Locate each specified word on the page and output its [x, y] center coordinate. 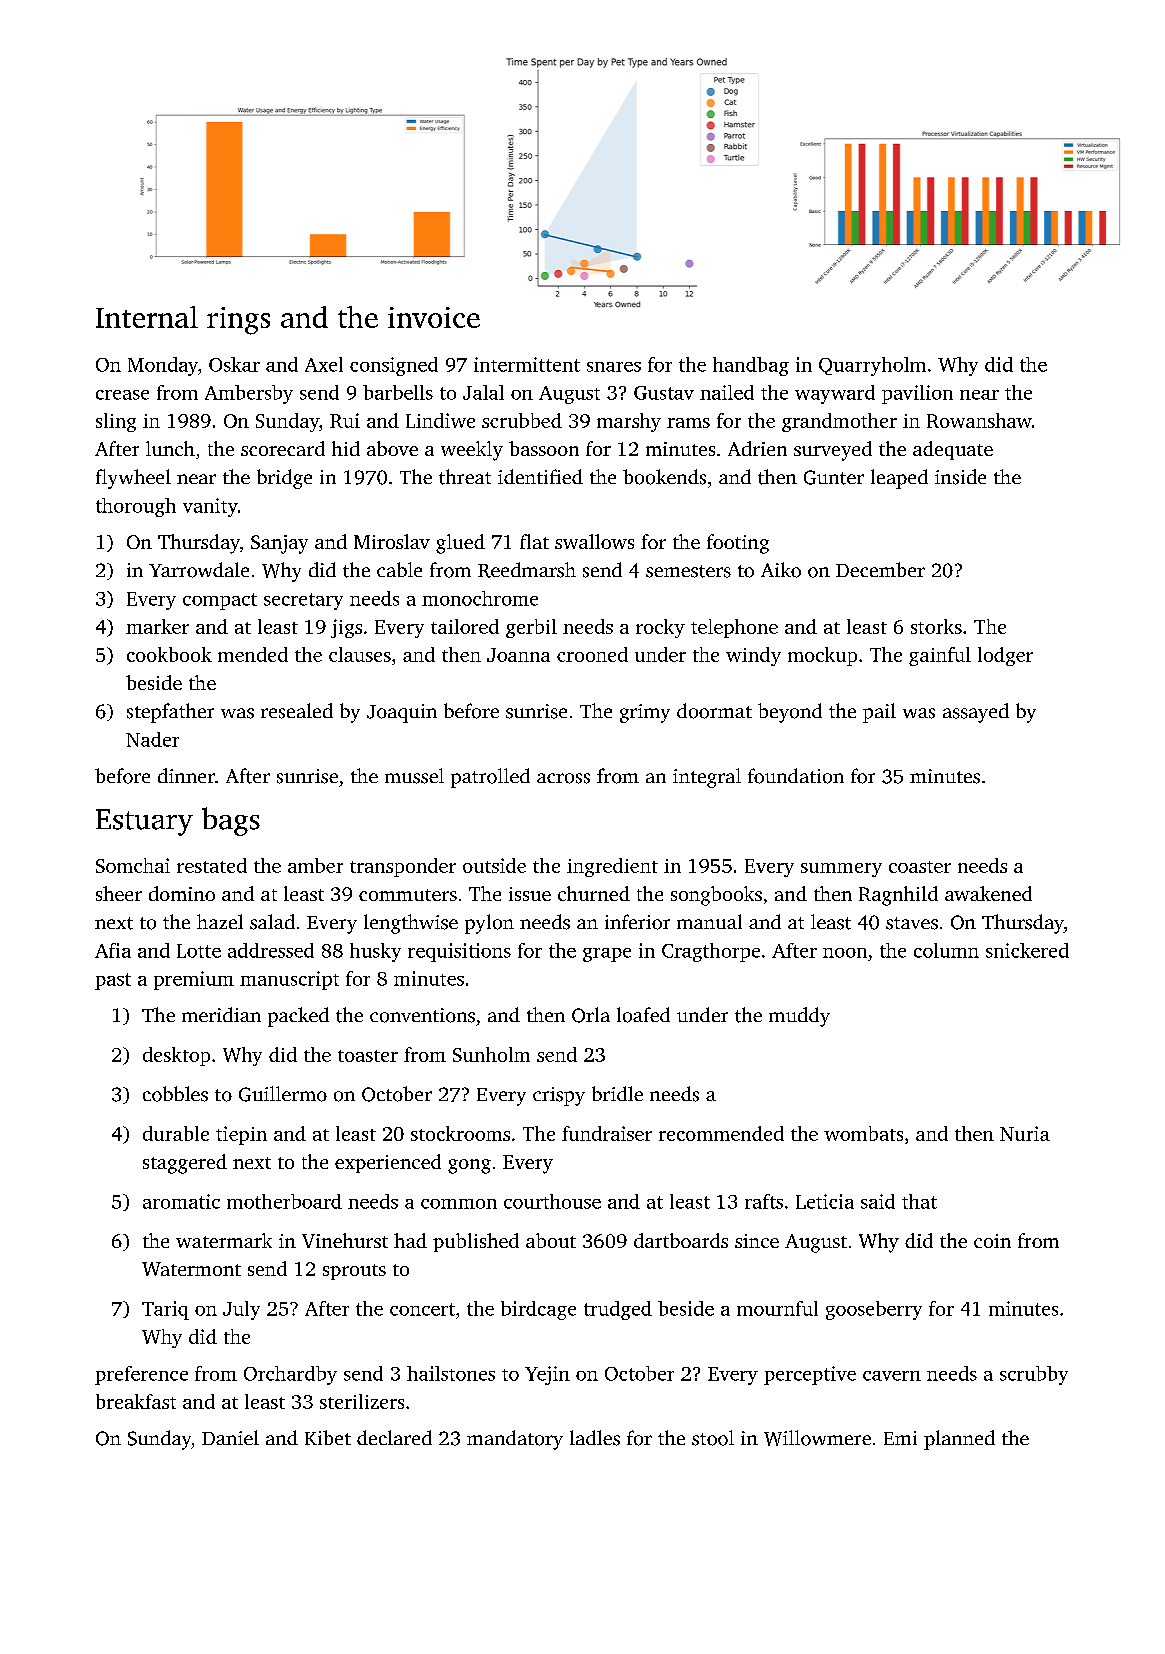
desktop [176, 1056]
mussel [414, 776]
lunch [170, 448]
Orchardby [290, 1375]
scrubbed [522, 420]
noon [845, 953]
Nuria [1025, 1133]
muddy [799, 1017]
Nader [152, 739]
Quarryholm [872, 366]
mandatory [515, 1440]
